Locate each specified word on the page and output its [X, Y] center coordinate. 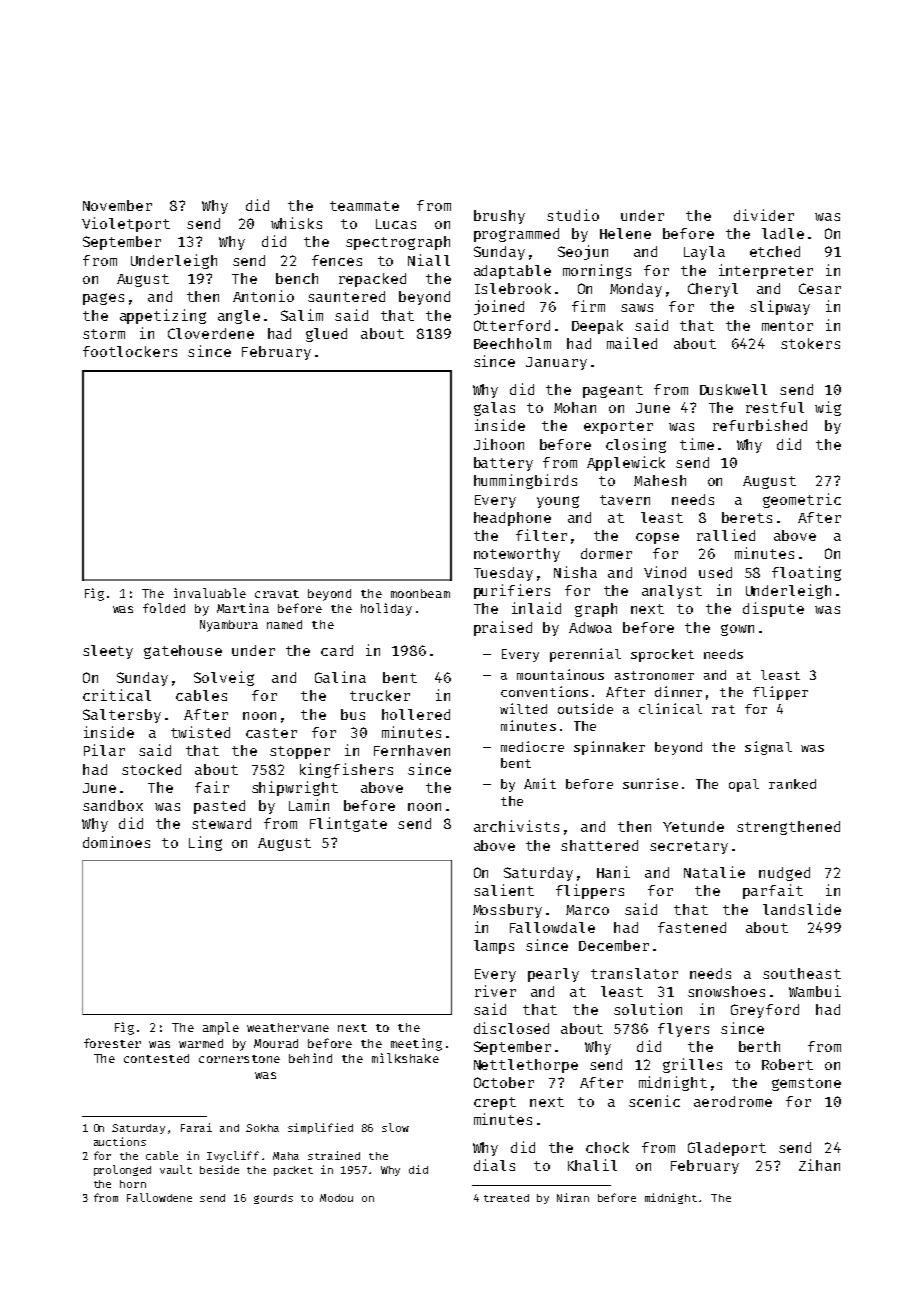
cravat [277, 594]
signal [768, 748]
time [697, 444]
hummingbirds [525, 481]
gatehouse [183, 652]
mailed [632, 343]
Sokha [262, 1128]
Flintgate [348, 824]
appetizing [163, 316]
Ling [205, 843]
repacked [372, 280]
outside [585, 708]
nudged [784, 874]
